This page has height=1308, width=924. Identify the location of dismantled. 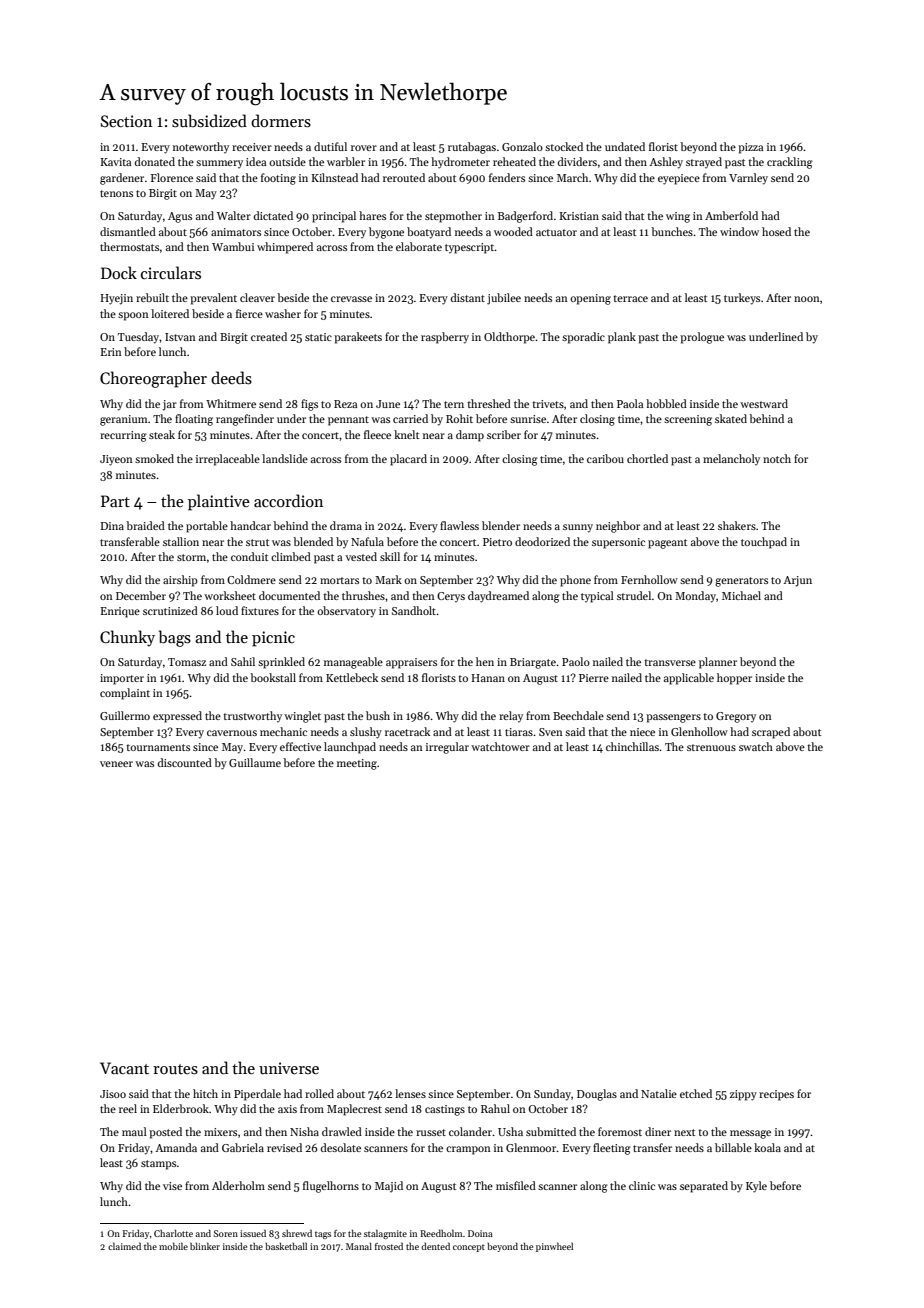
(128, 231).
